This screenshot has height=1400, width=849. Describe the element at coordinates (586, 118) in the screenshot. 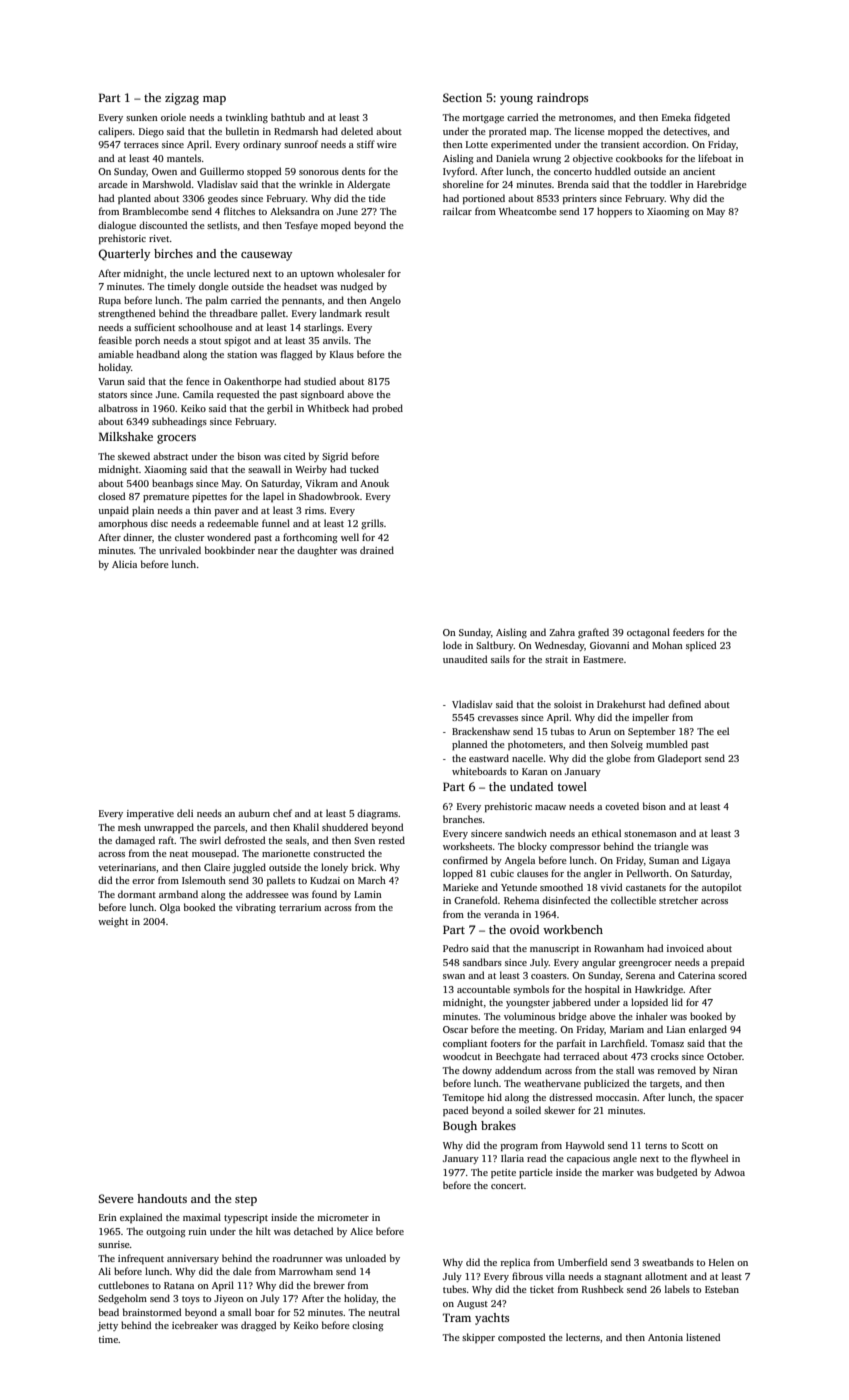

I see `metronomes` at that location.
